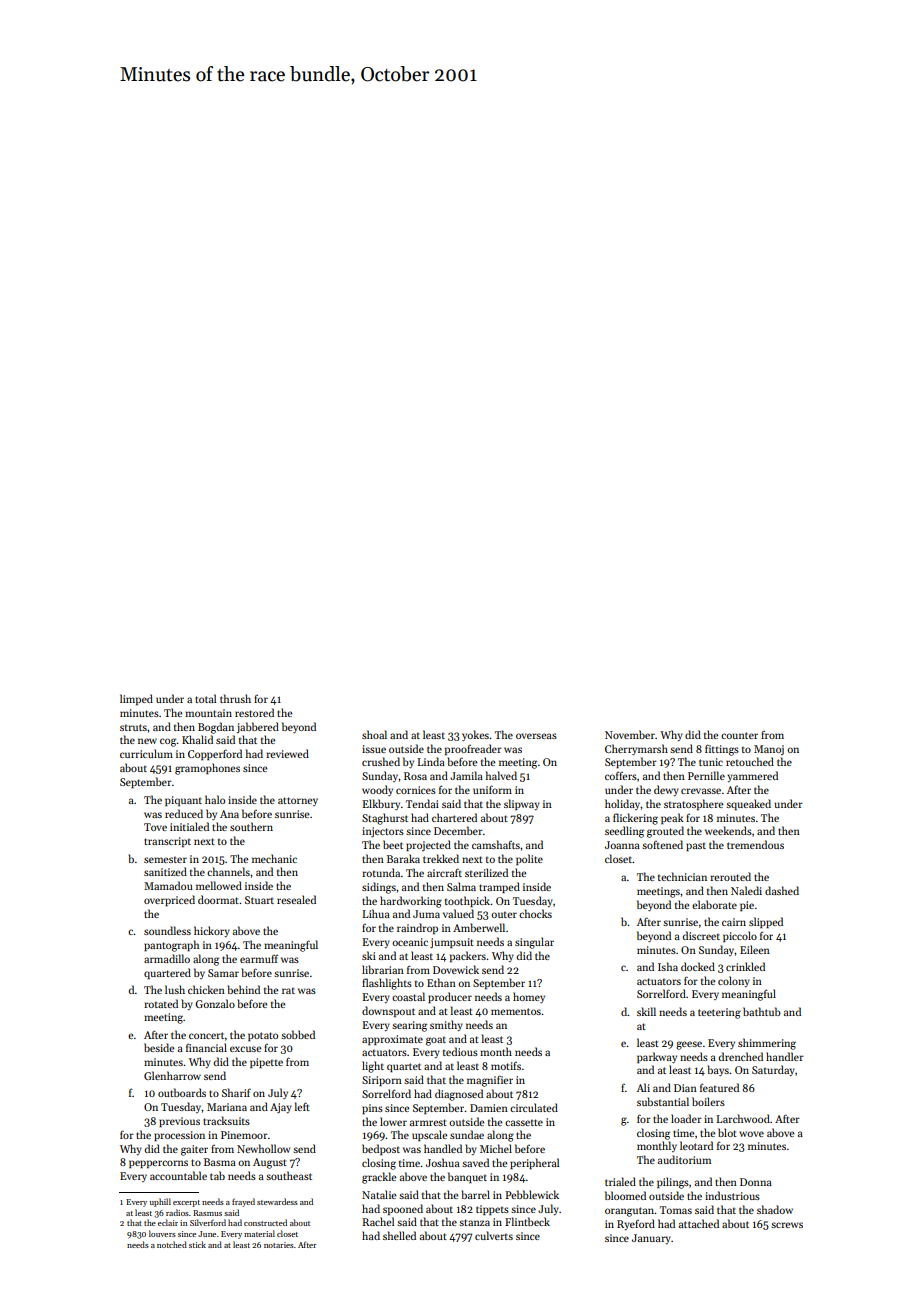  What do you see at coordinates (524, 1122) in the screenshot?
I see `cassette` at bounding box center [524, 1122].
